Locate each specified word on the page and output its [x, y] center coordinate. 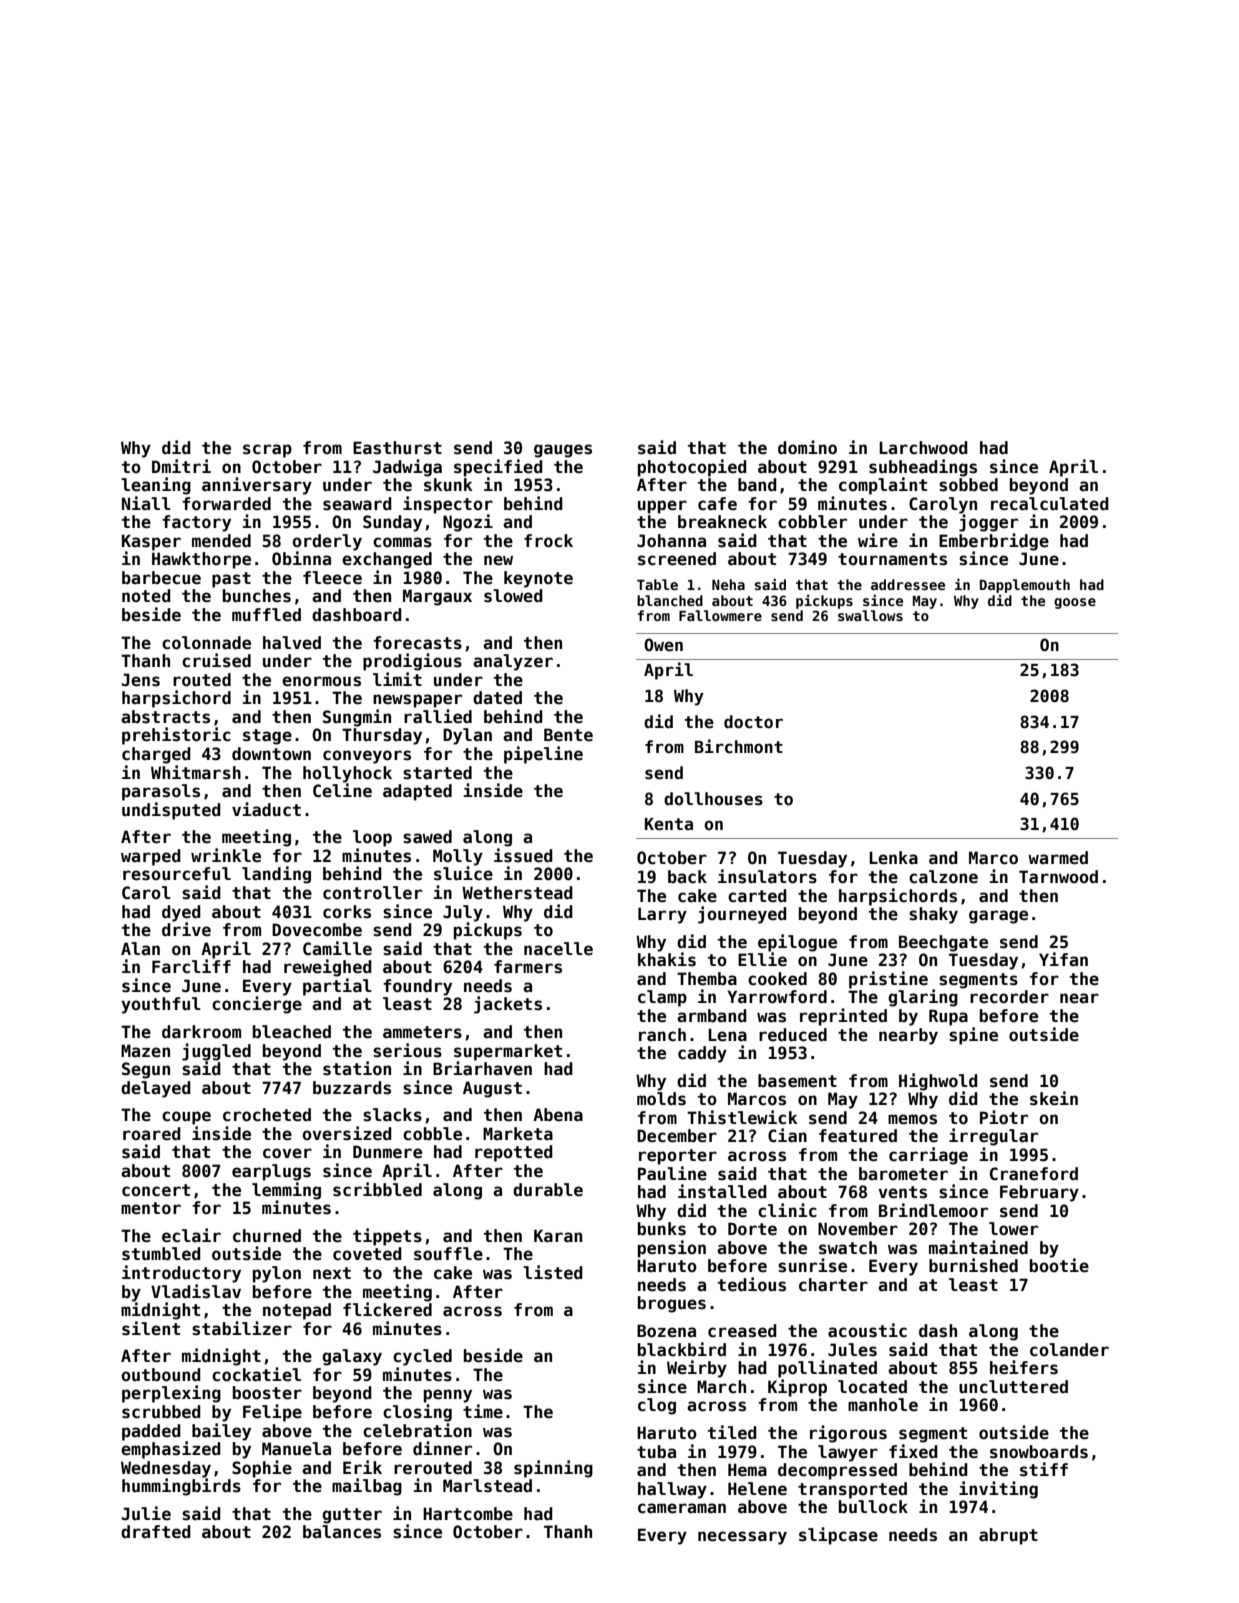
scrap [267, 451]
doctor [753, 722]
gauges [563, 451]
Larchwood [923, 448]
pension [672, 1249]
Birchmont [739, 746]
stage [267, 737]
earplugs [271, 1172]
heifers [1024, 1367]
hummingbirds [181, 1487]
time [483, 1411]
